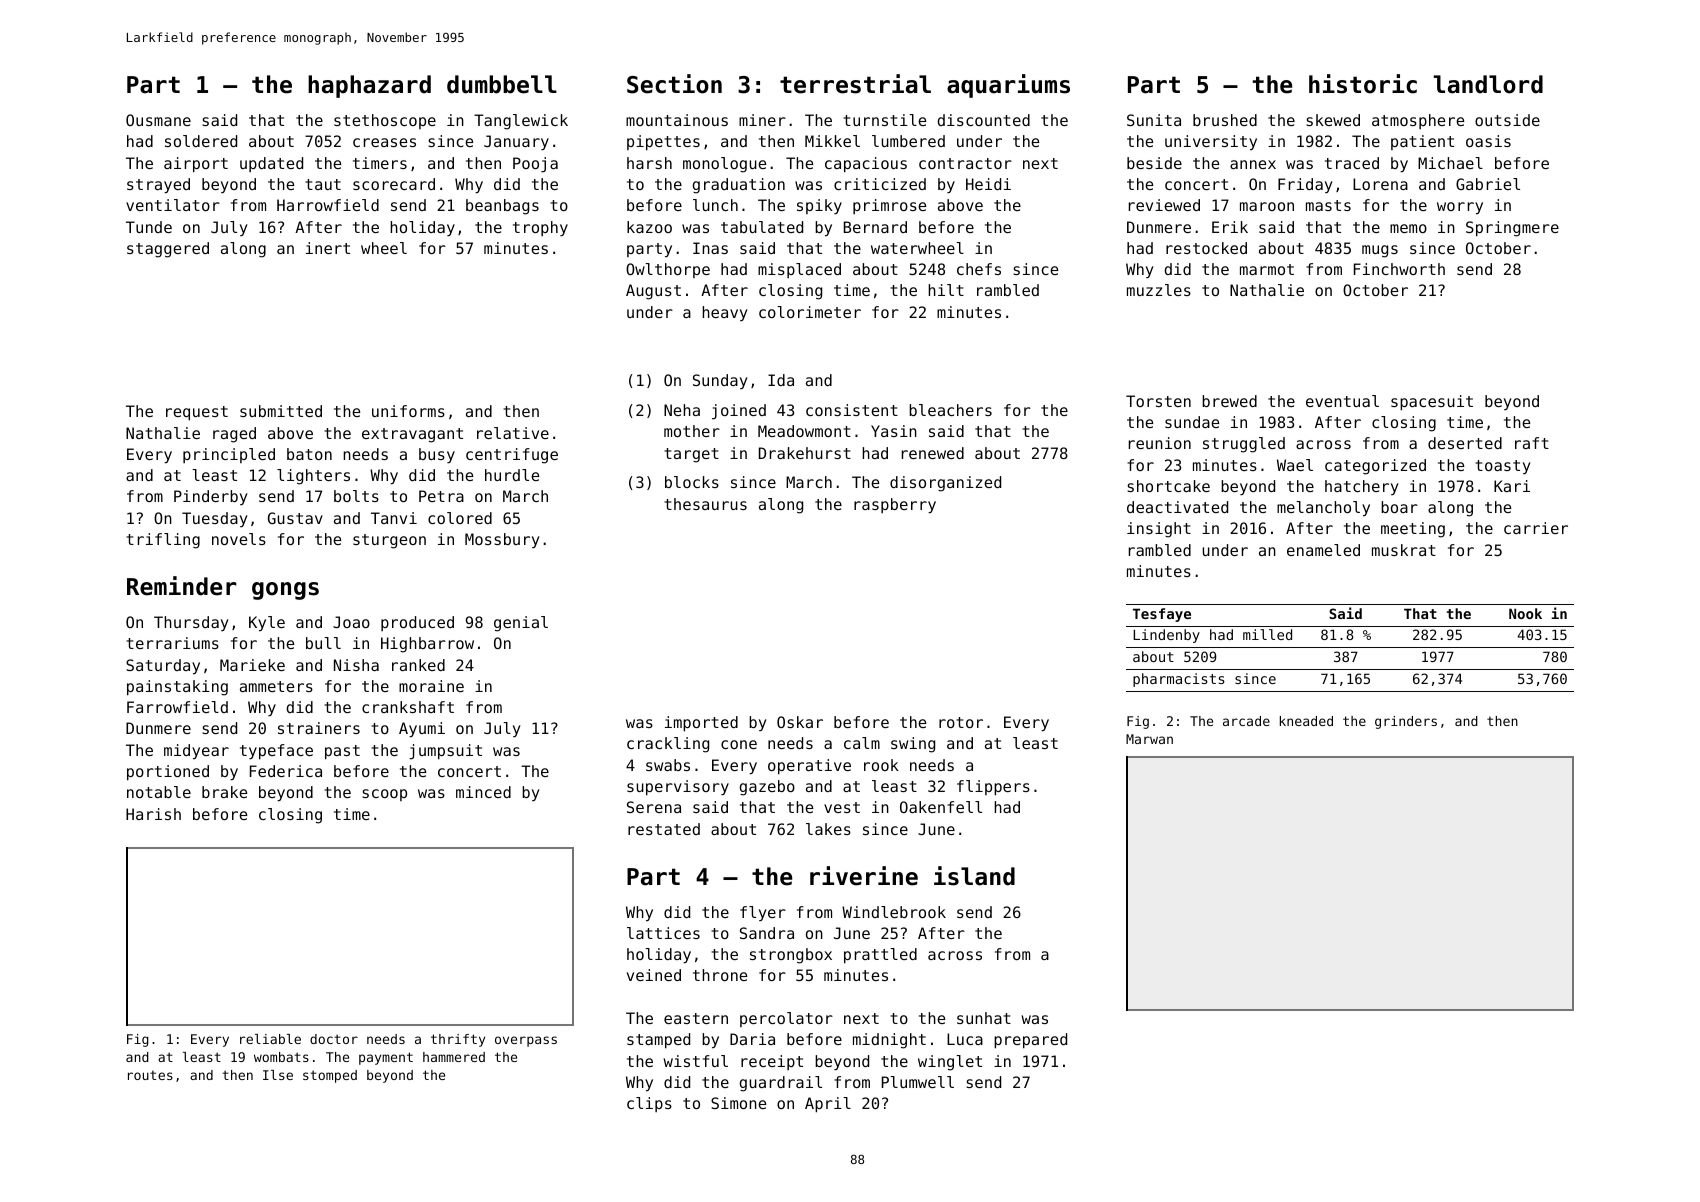  I want to click on Section, so click(674, 84).
